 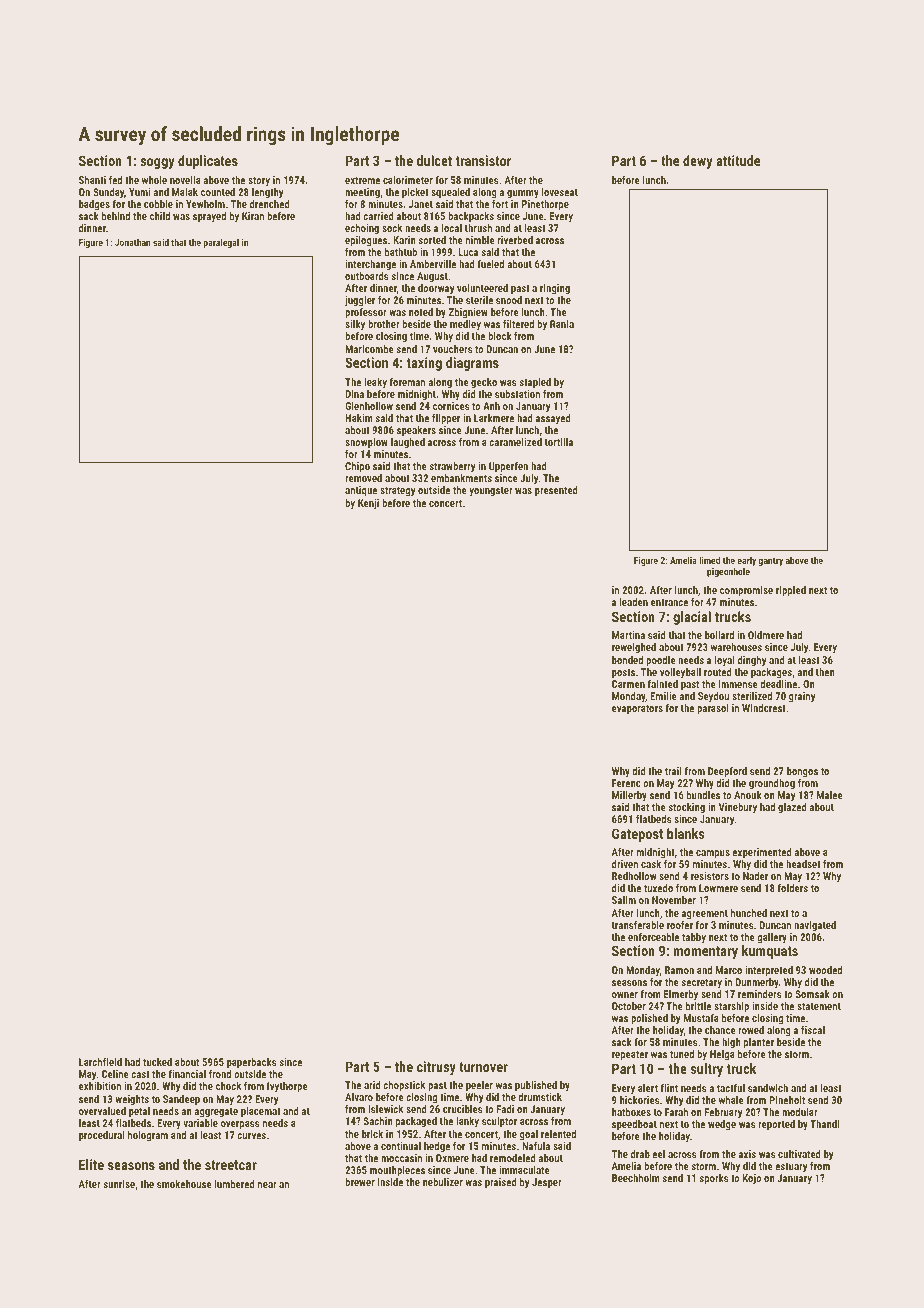 What do you see at coordinates (653, 937) in the screenshot?
I see `enforceable` at bounding box center [653, 937].
